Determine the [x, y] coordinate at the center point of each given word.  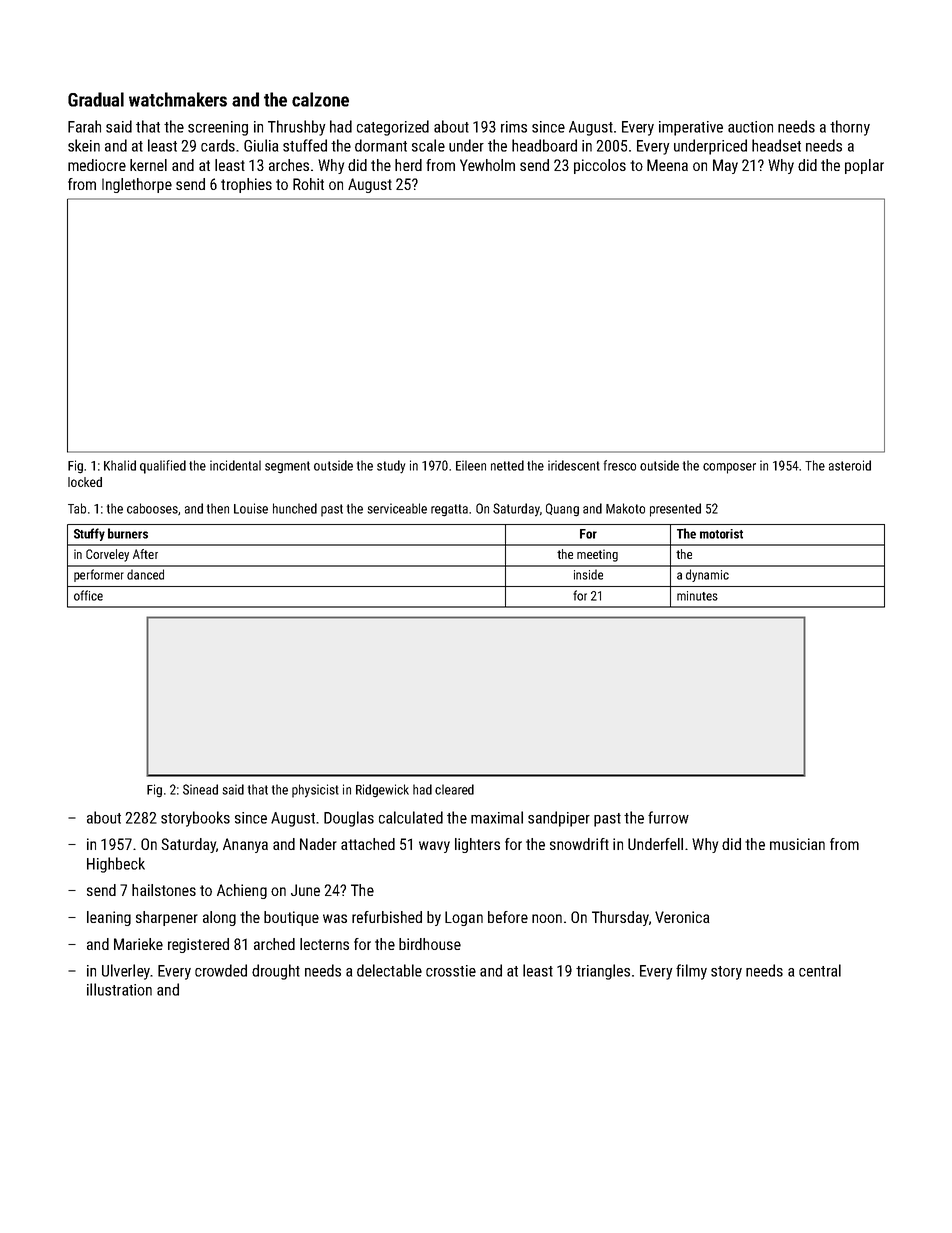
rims [514, 127]
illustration [119, 989]
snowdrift [579, 844]
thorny [850, 128]
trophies [246, 185]
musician [797, 844]
